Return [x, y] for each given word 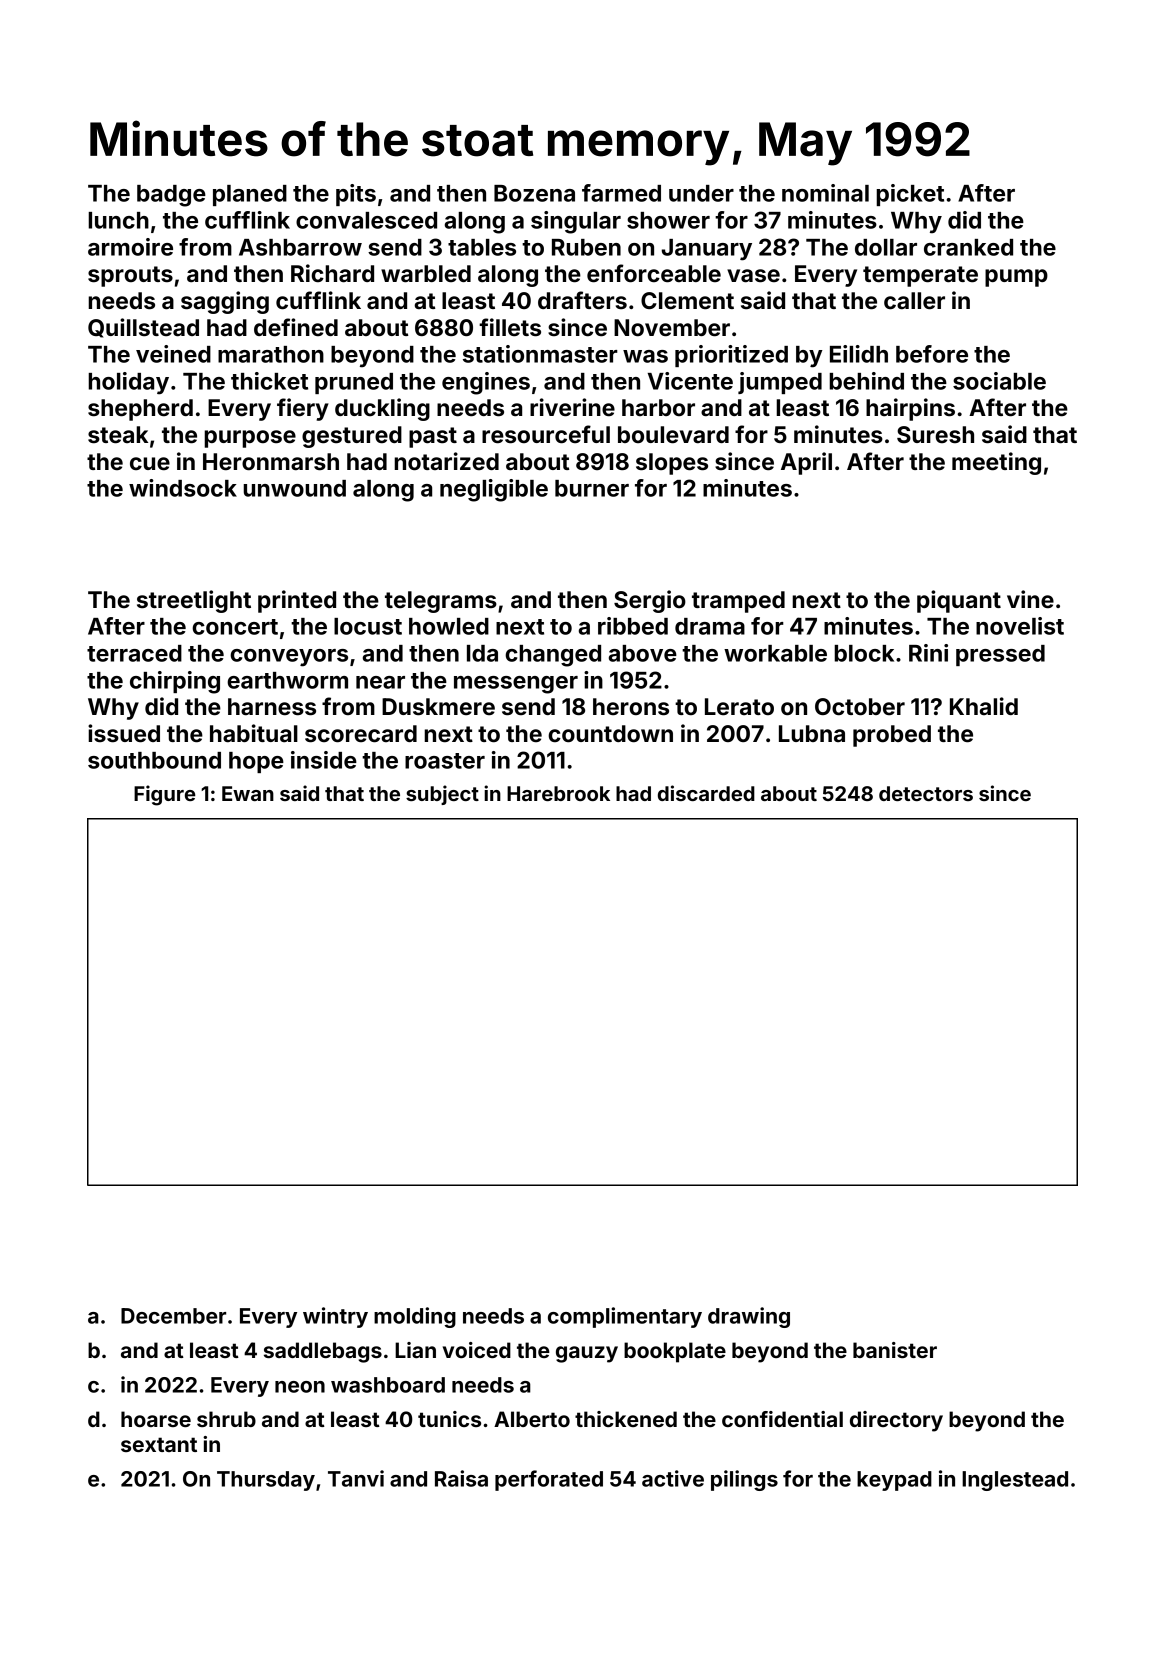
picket [910, 195]
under [701, 193]
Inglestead [1015, 1481]
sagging [225, 302]
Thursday [266, 1481]
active [673, 1478]
